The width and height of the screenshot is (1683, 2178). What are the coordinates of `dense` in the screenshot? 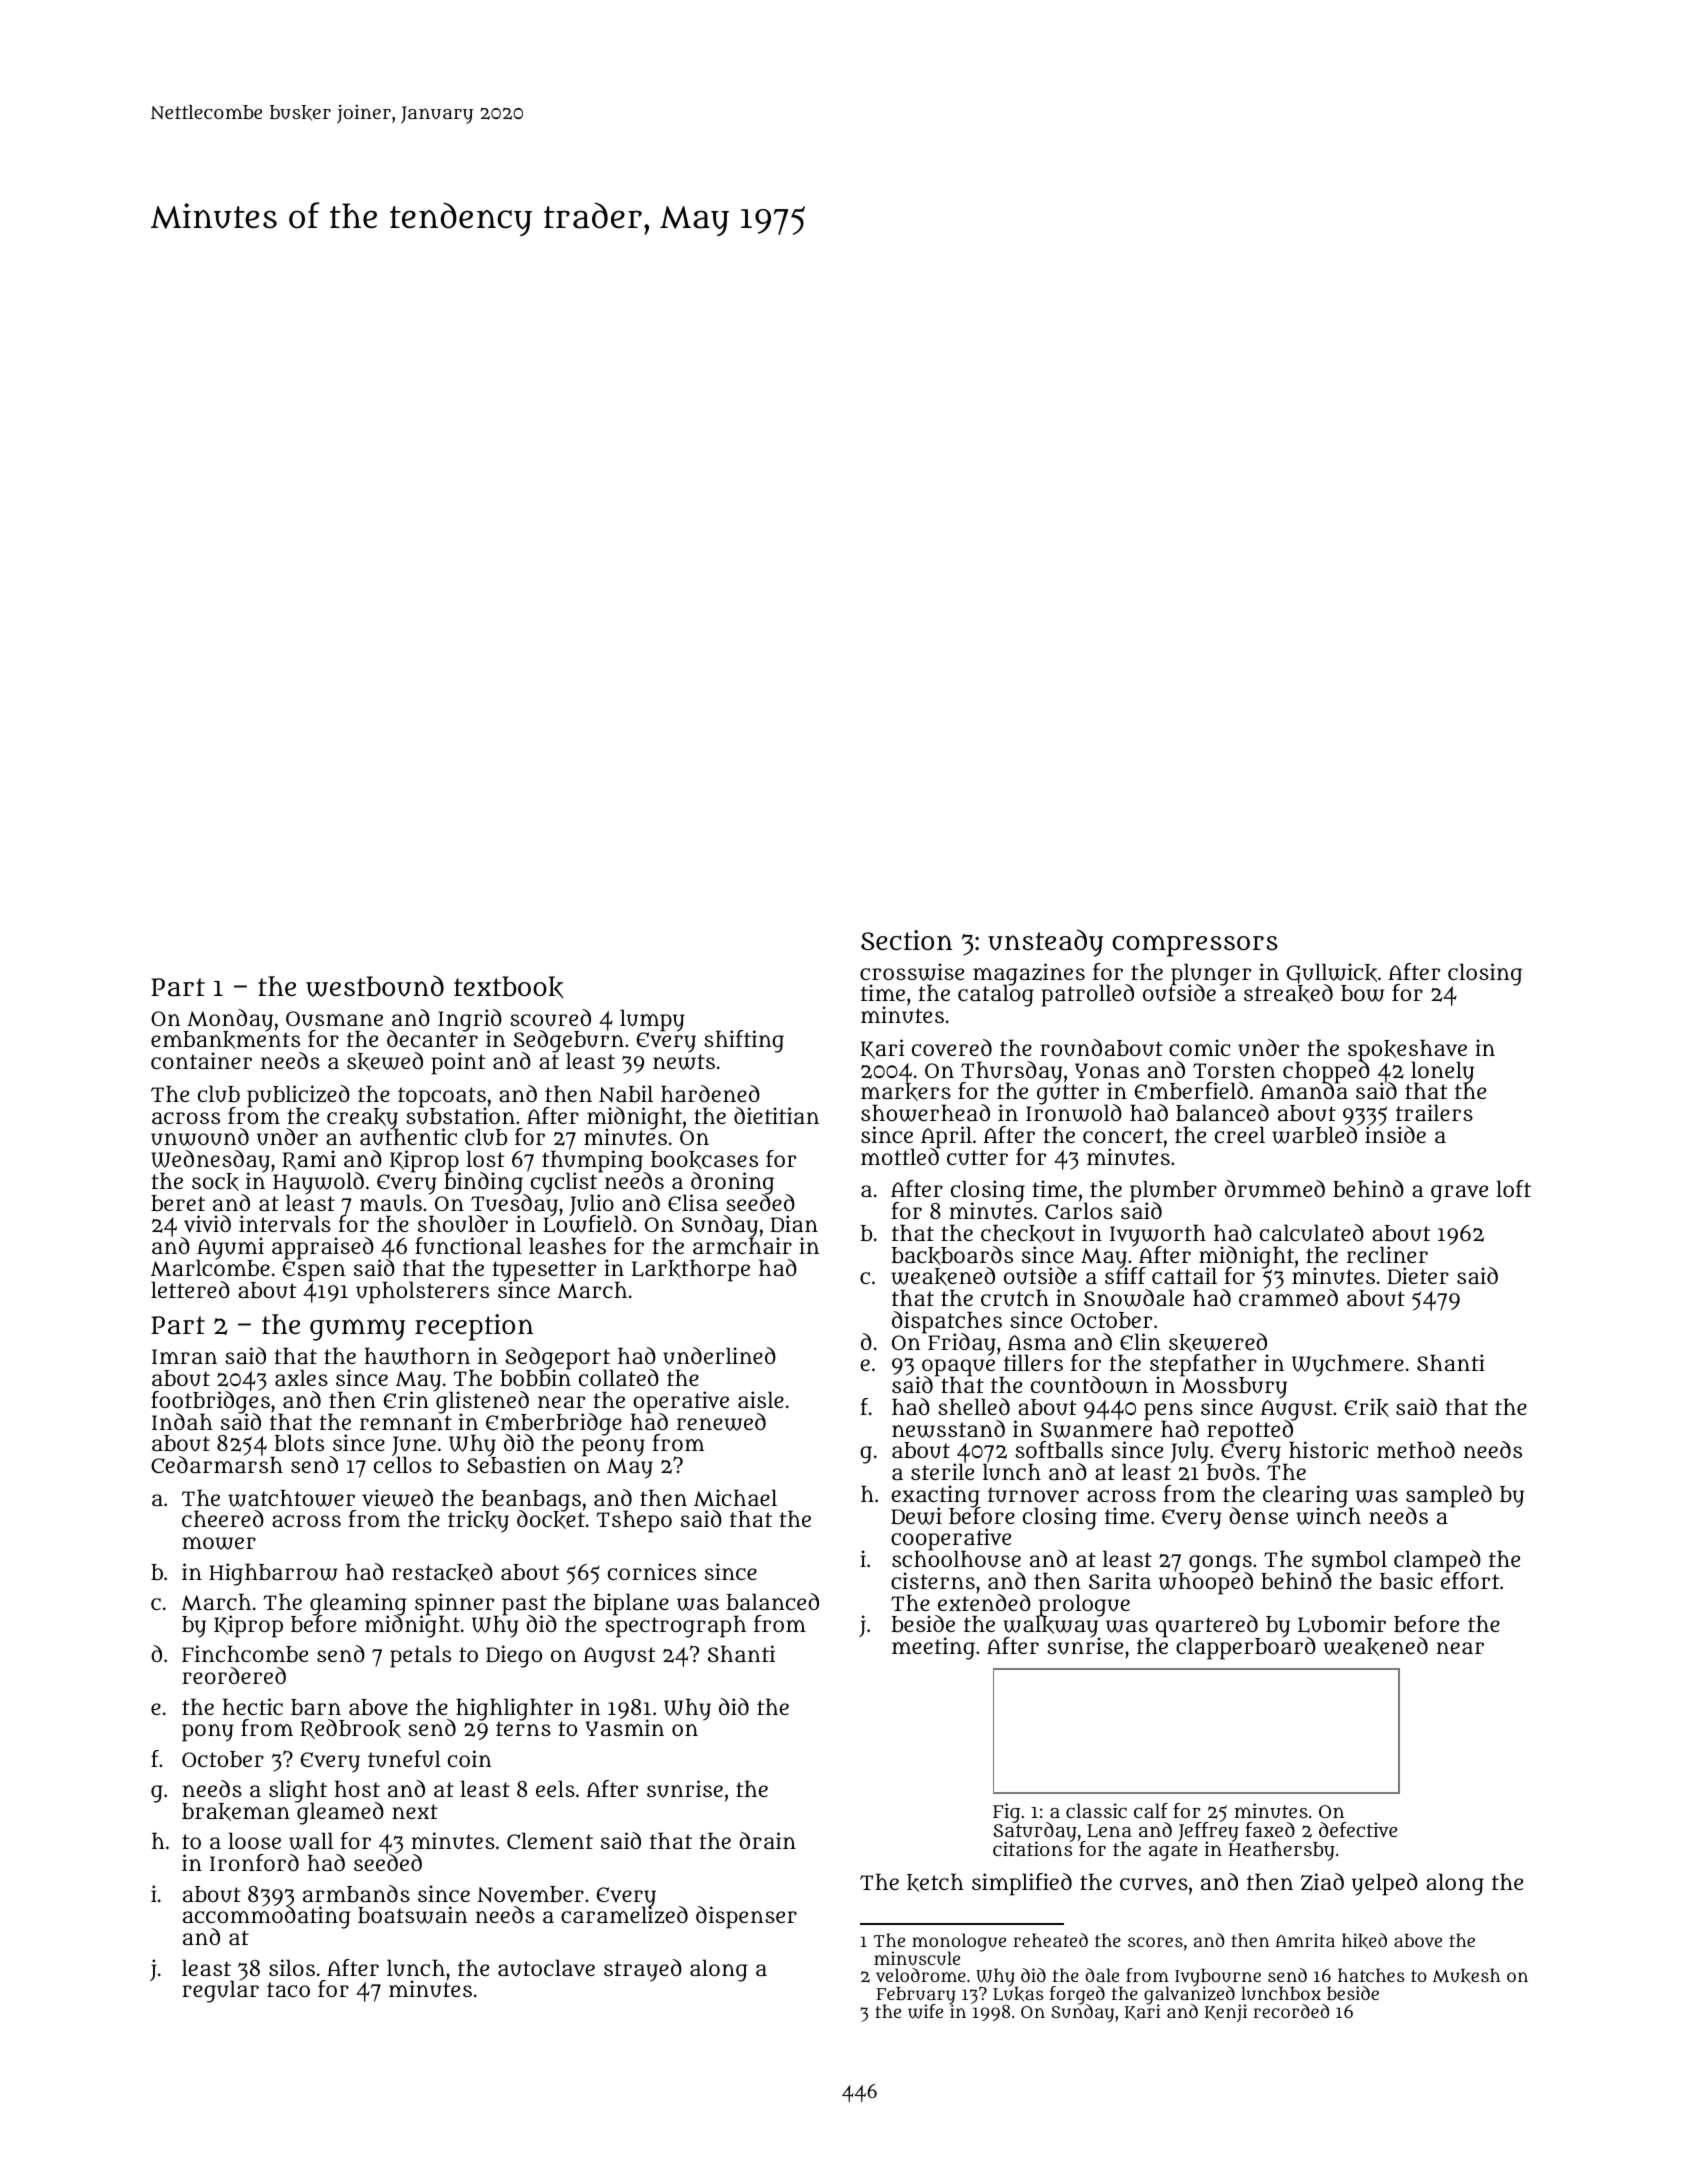 It's located at (1258, 1515).
